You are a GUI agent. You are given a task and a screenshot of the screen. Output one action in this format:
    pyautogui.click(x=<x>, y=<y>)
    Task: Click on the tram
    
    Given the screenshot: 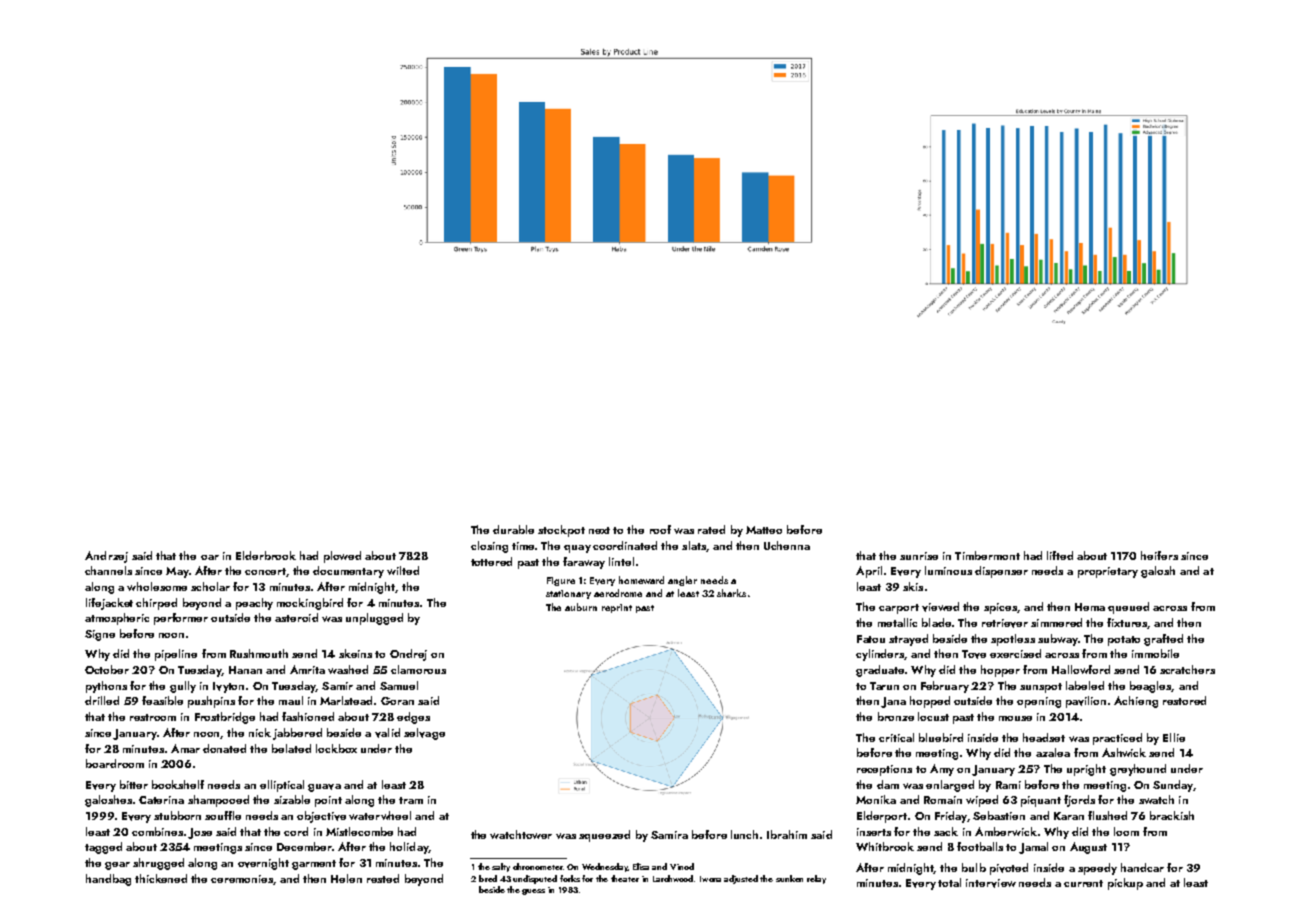 What is the action you would take?
    pyautogui.click(x=411, y=800)
